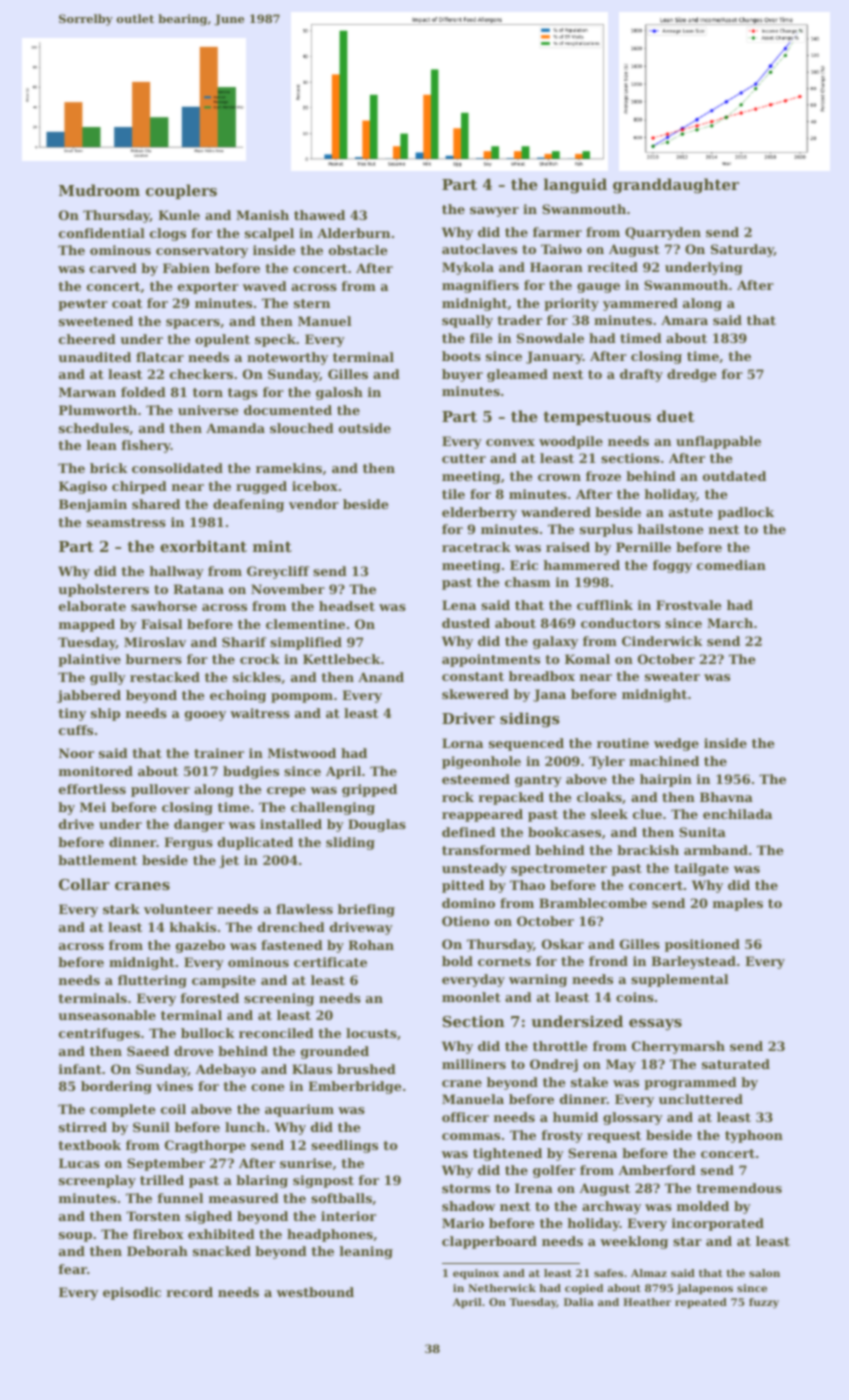 The width and height of the image is (849, 1400). What do you see at coordinates (693, 962) in the image?
I see `Barleystead` at bounding box center [693, 962].
